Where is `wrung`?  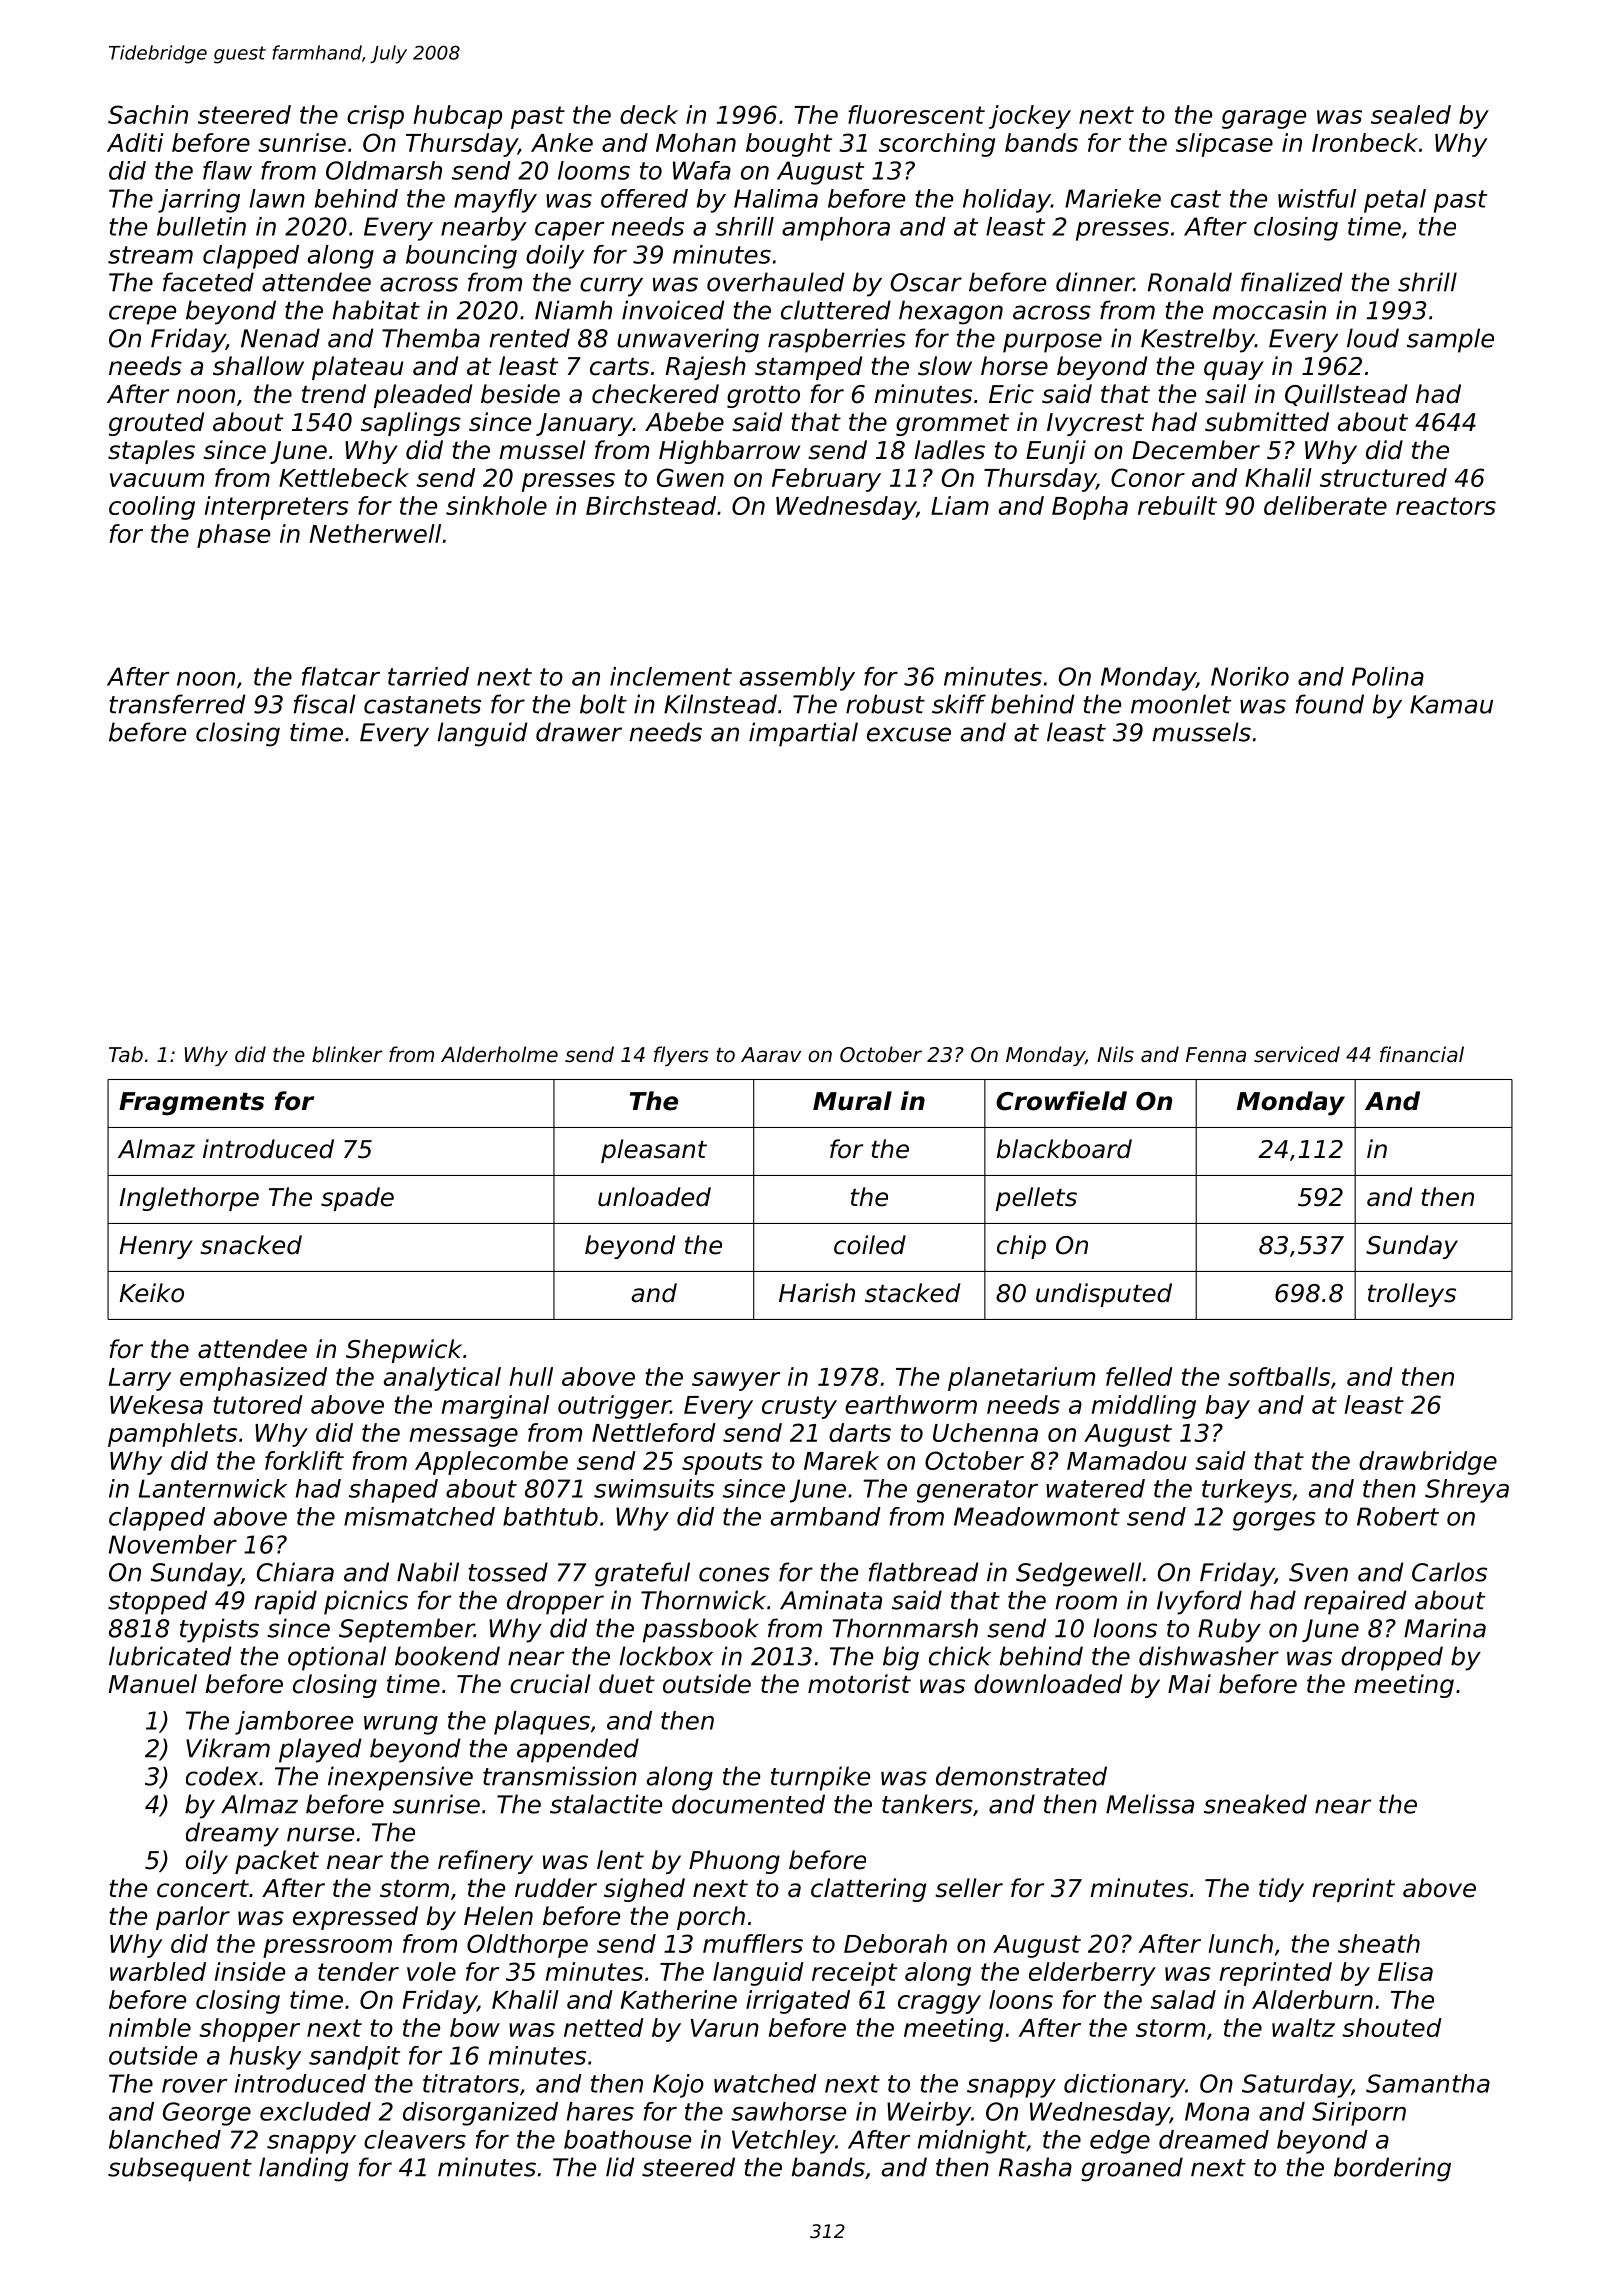
wrung is located at coordinates (401, 1725).
